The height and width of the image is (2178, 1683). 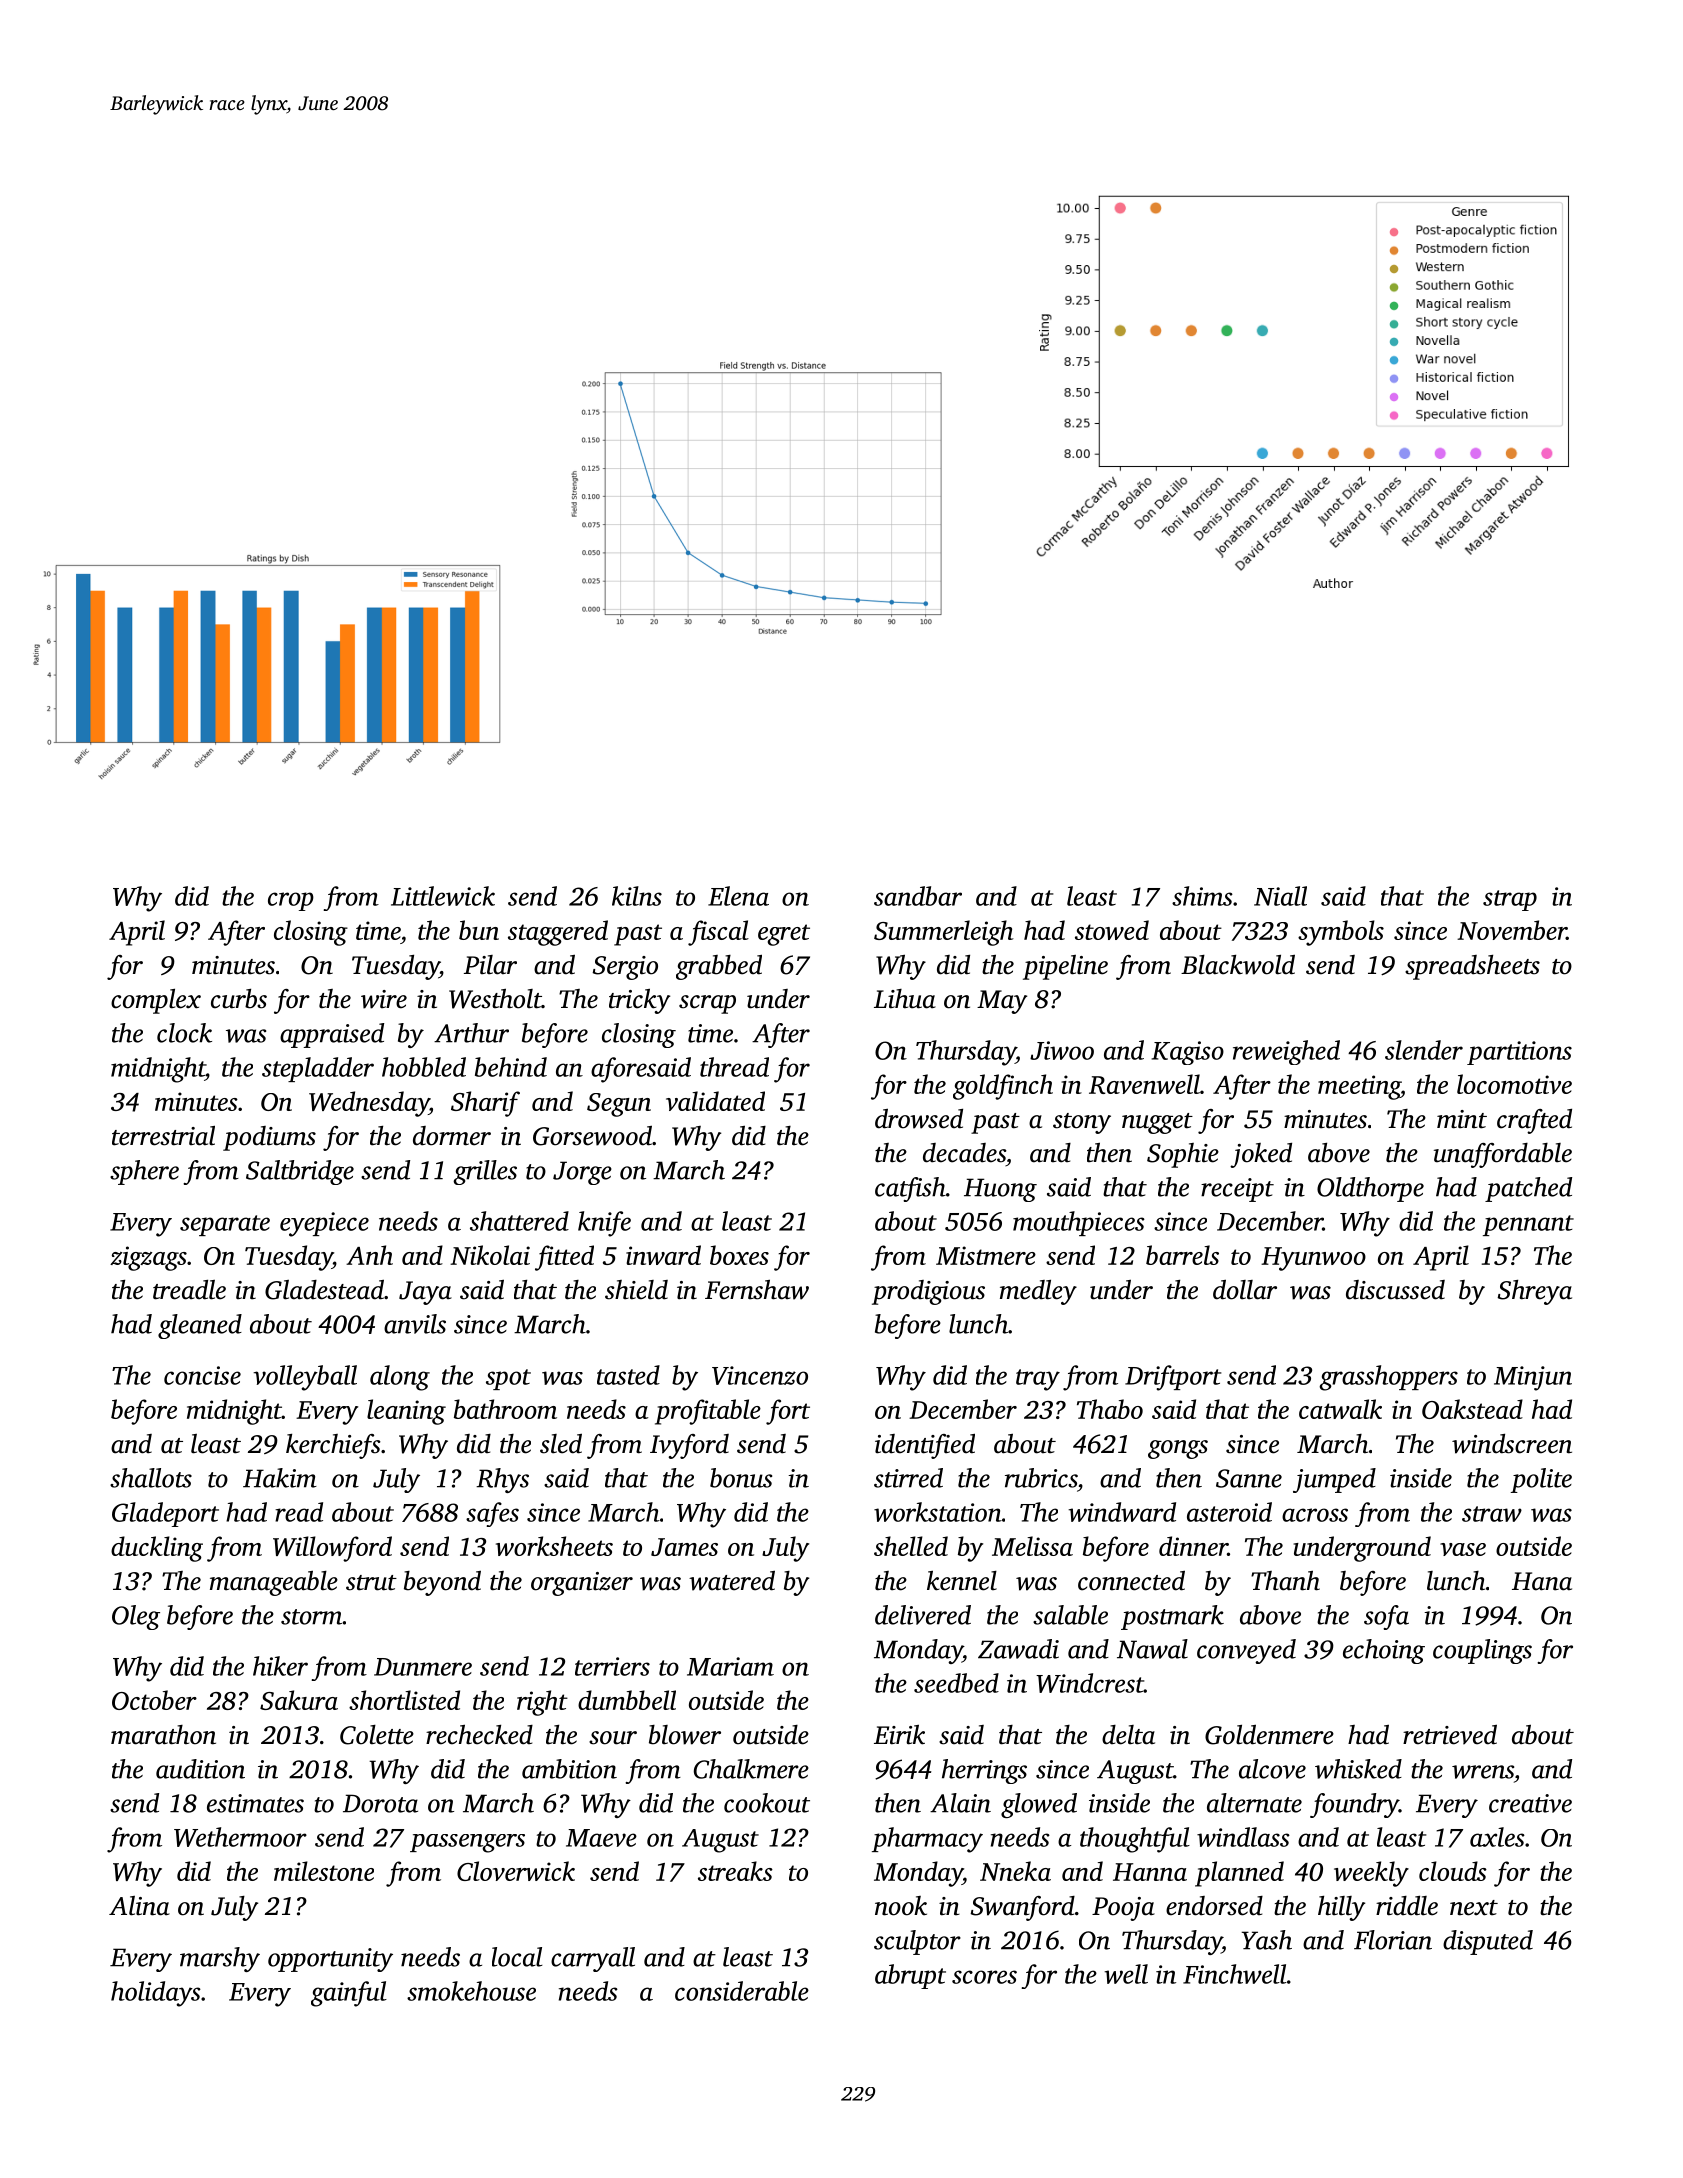 I want to click on Lihua, so click(x=905, y=999).
